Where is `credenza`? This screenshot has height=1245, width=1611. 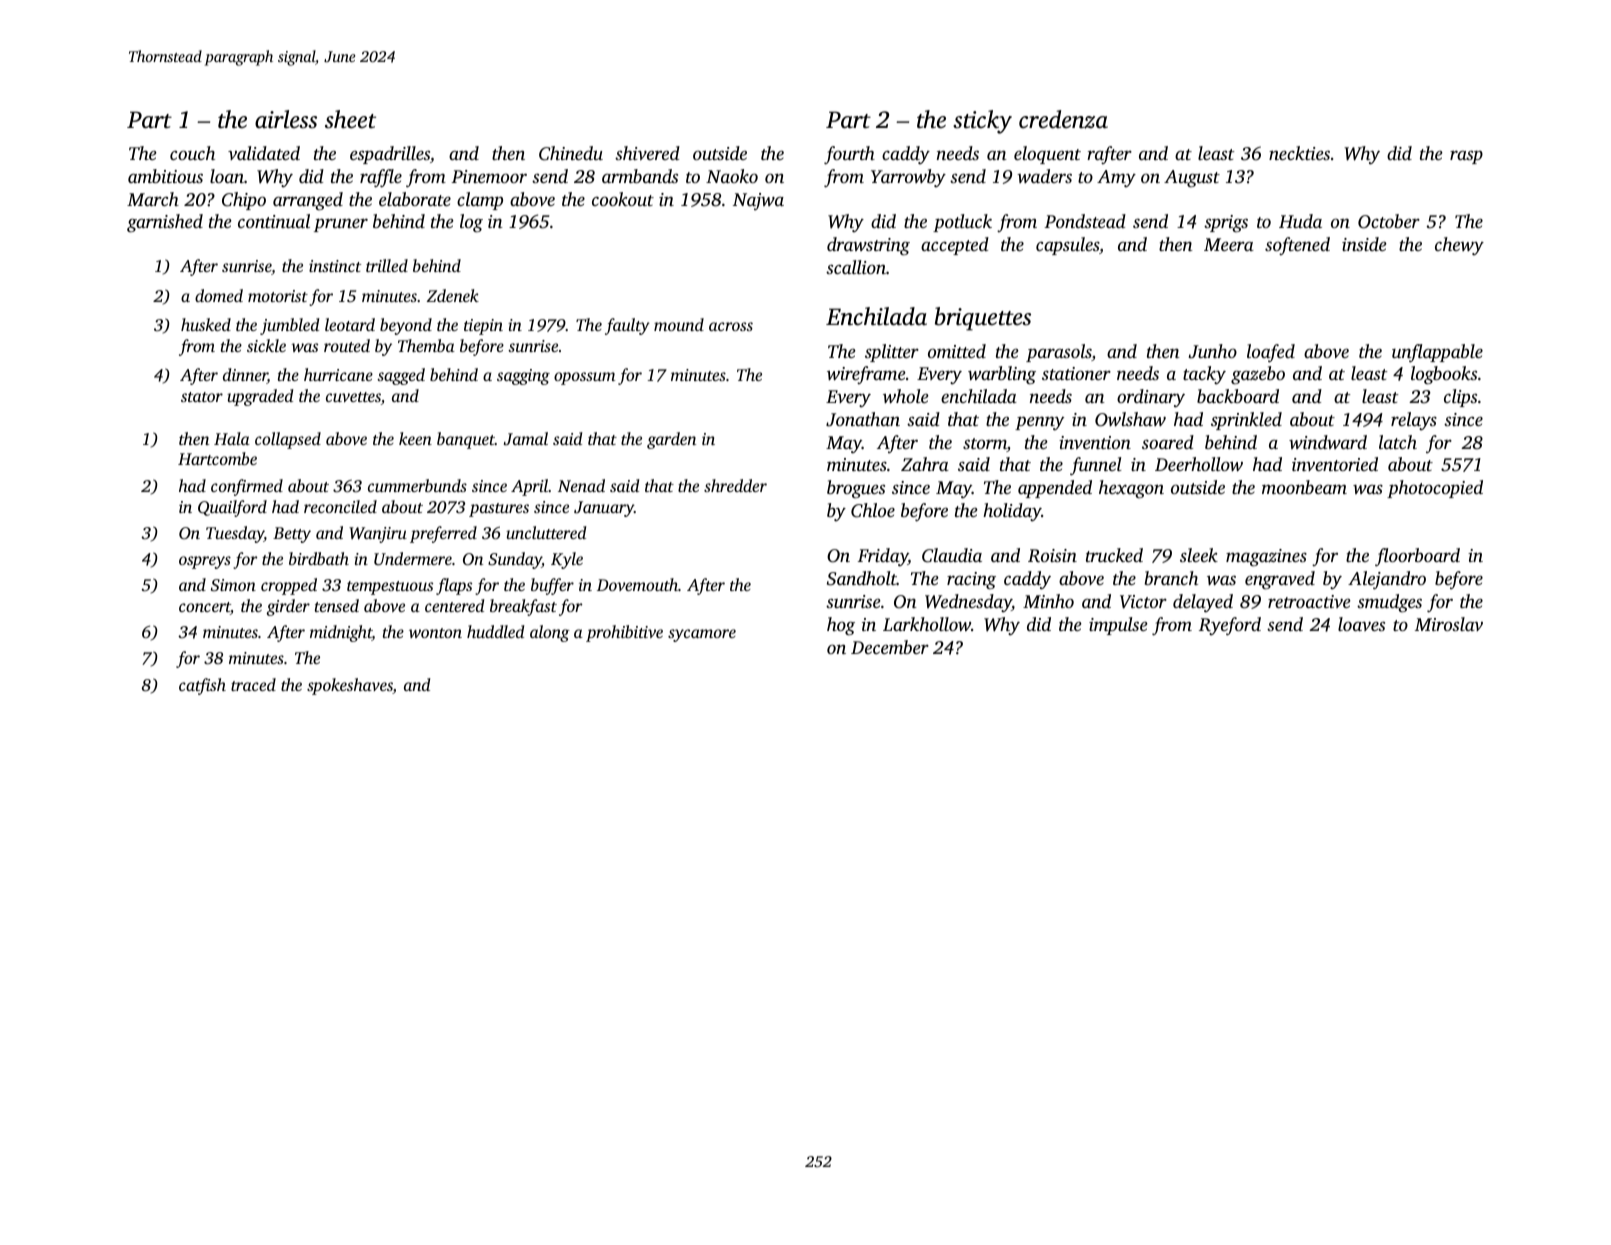
credenza is located at coordinates (1063, 119).
